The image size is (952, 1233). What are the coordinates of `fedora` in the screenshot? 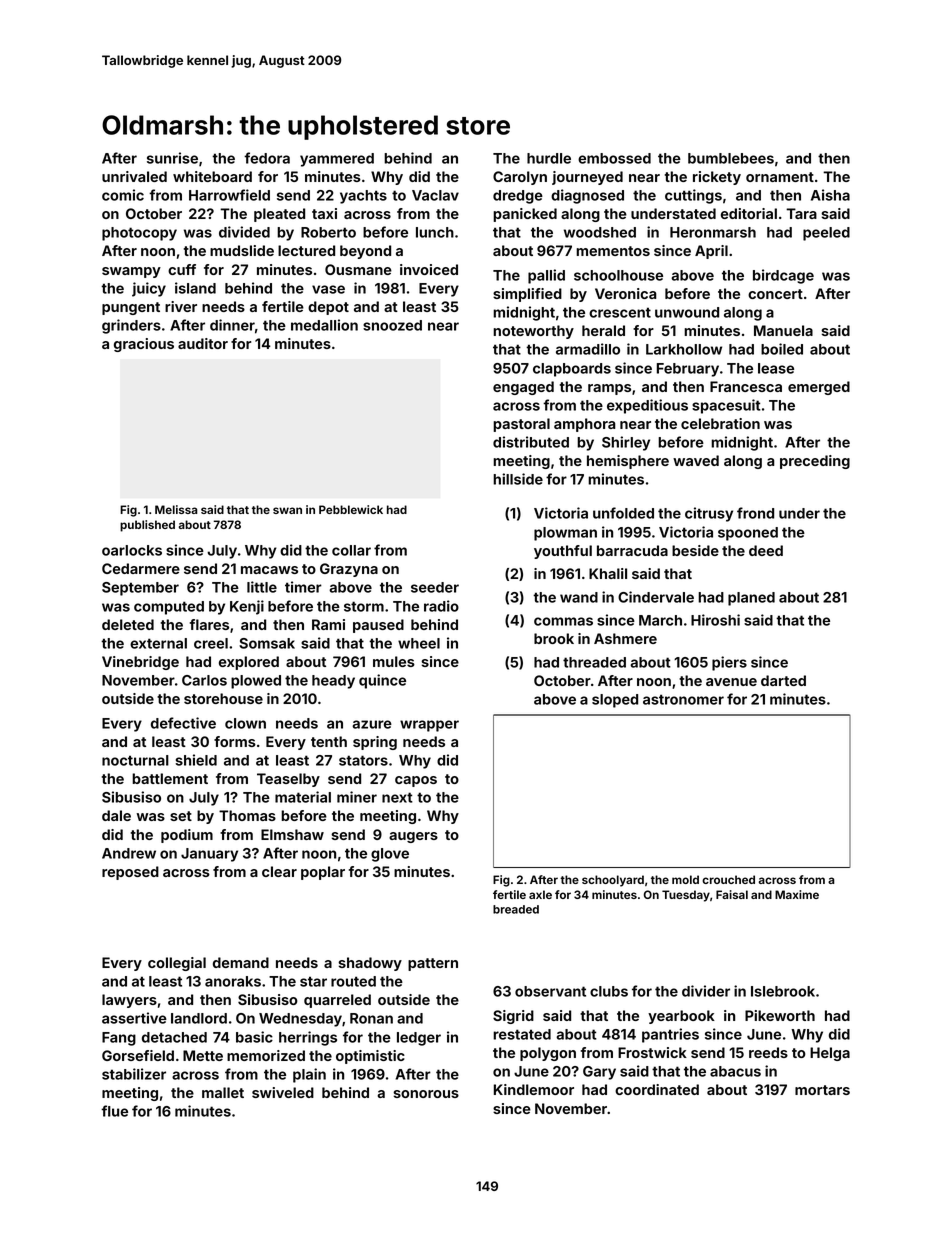 It's located at (267, 158).
